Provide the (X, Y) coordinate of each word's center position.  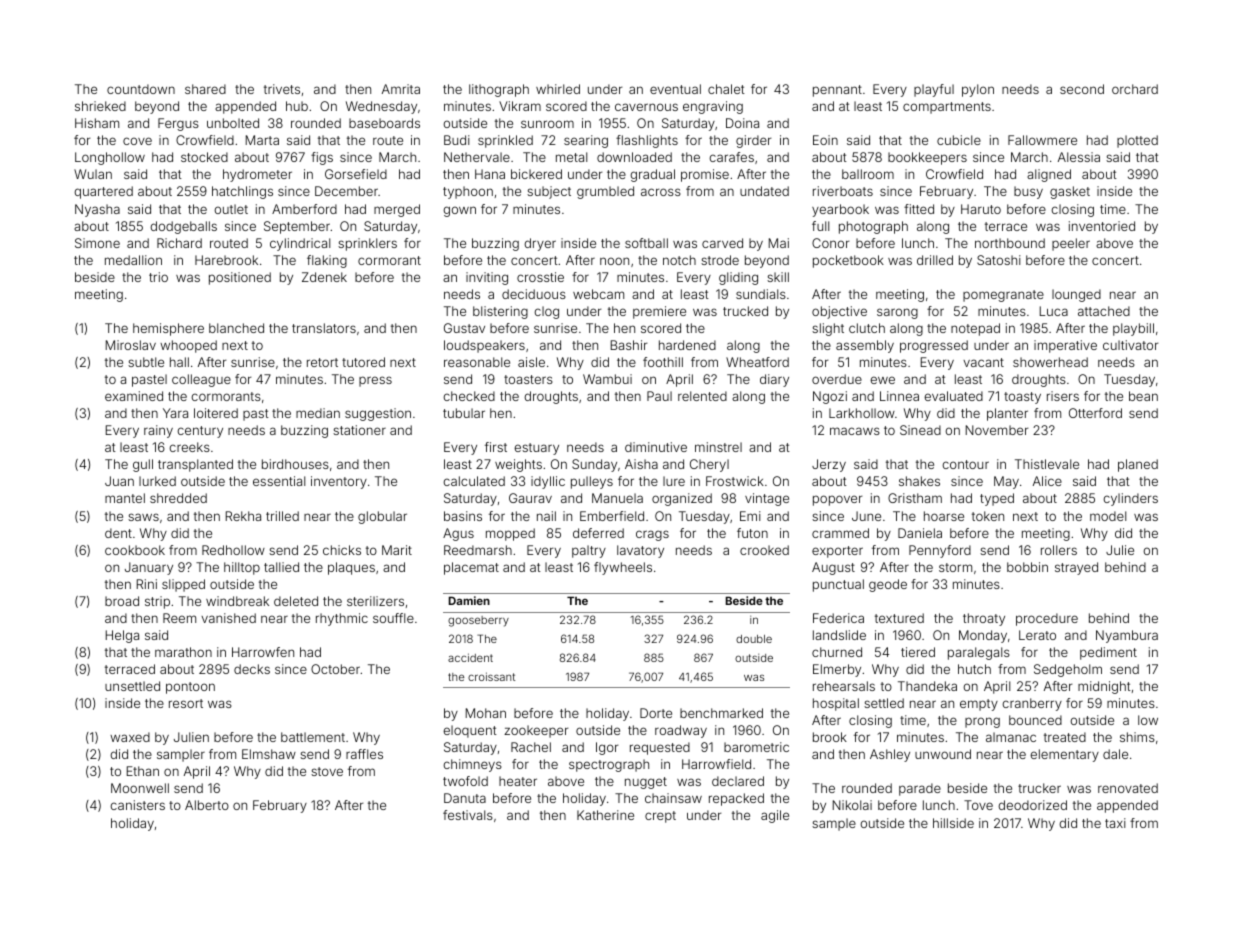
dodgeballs (183, 227)
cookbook (135, 550)
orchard (1135, 89)
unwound (943, 754)
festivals (468, 815)
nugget (646, 783)
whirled (558, 89)
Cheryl (709, 465)
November (997, 430)
